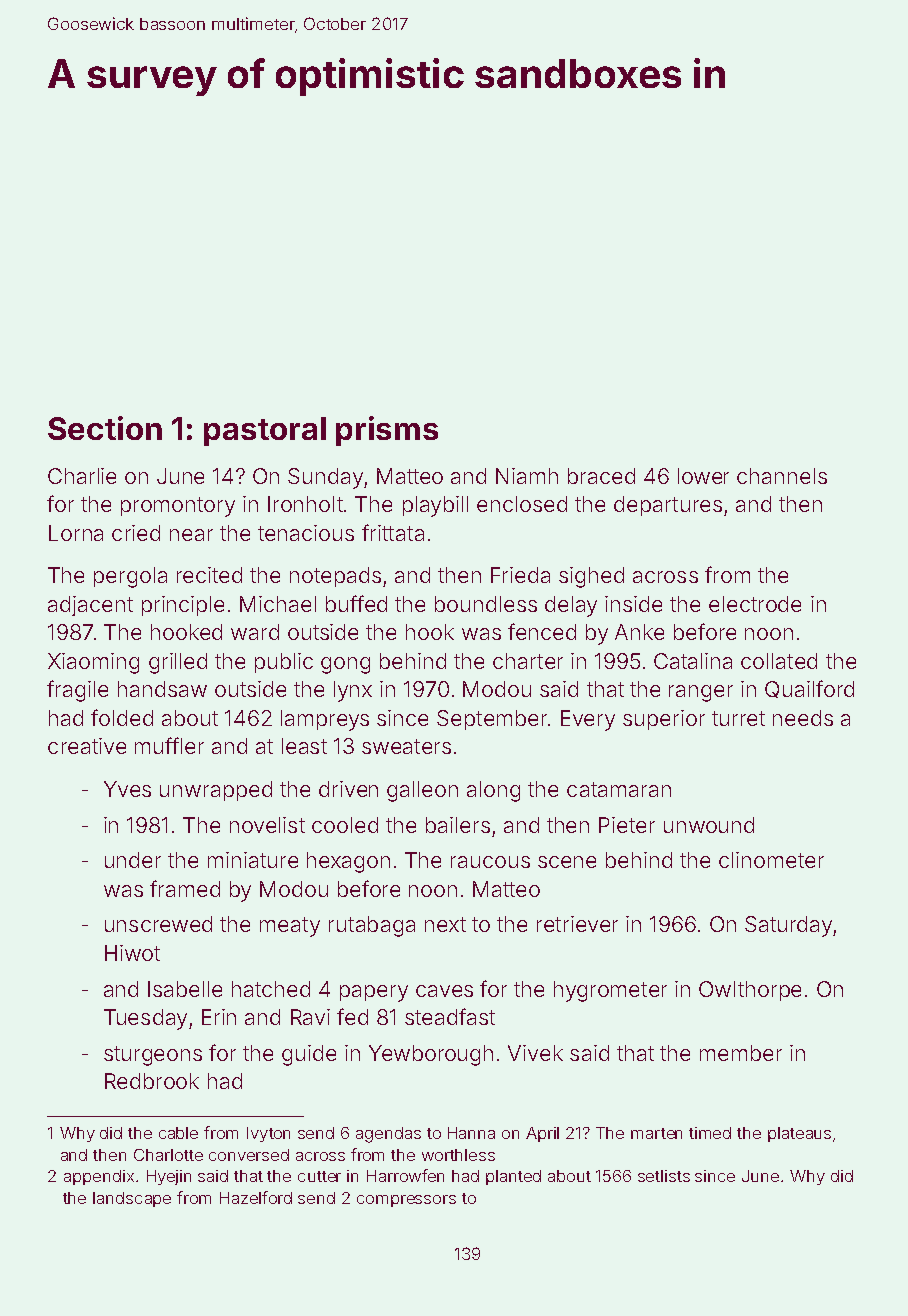  What do you see at coordinates (527, 476) in the page?
I see `Niamh` at bounding box center [527, 476].
